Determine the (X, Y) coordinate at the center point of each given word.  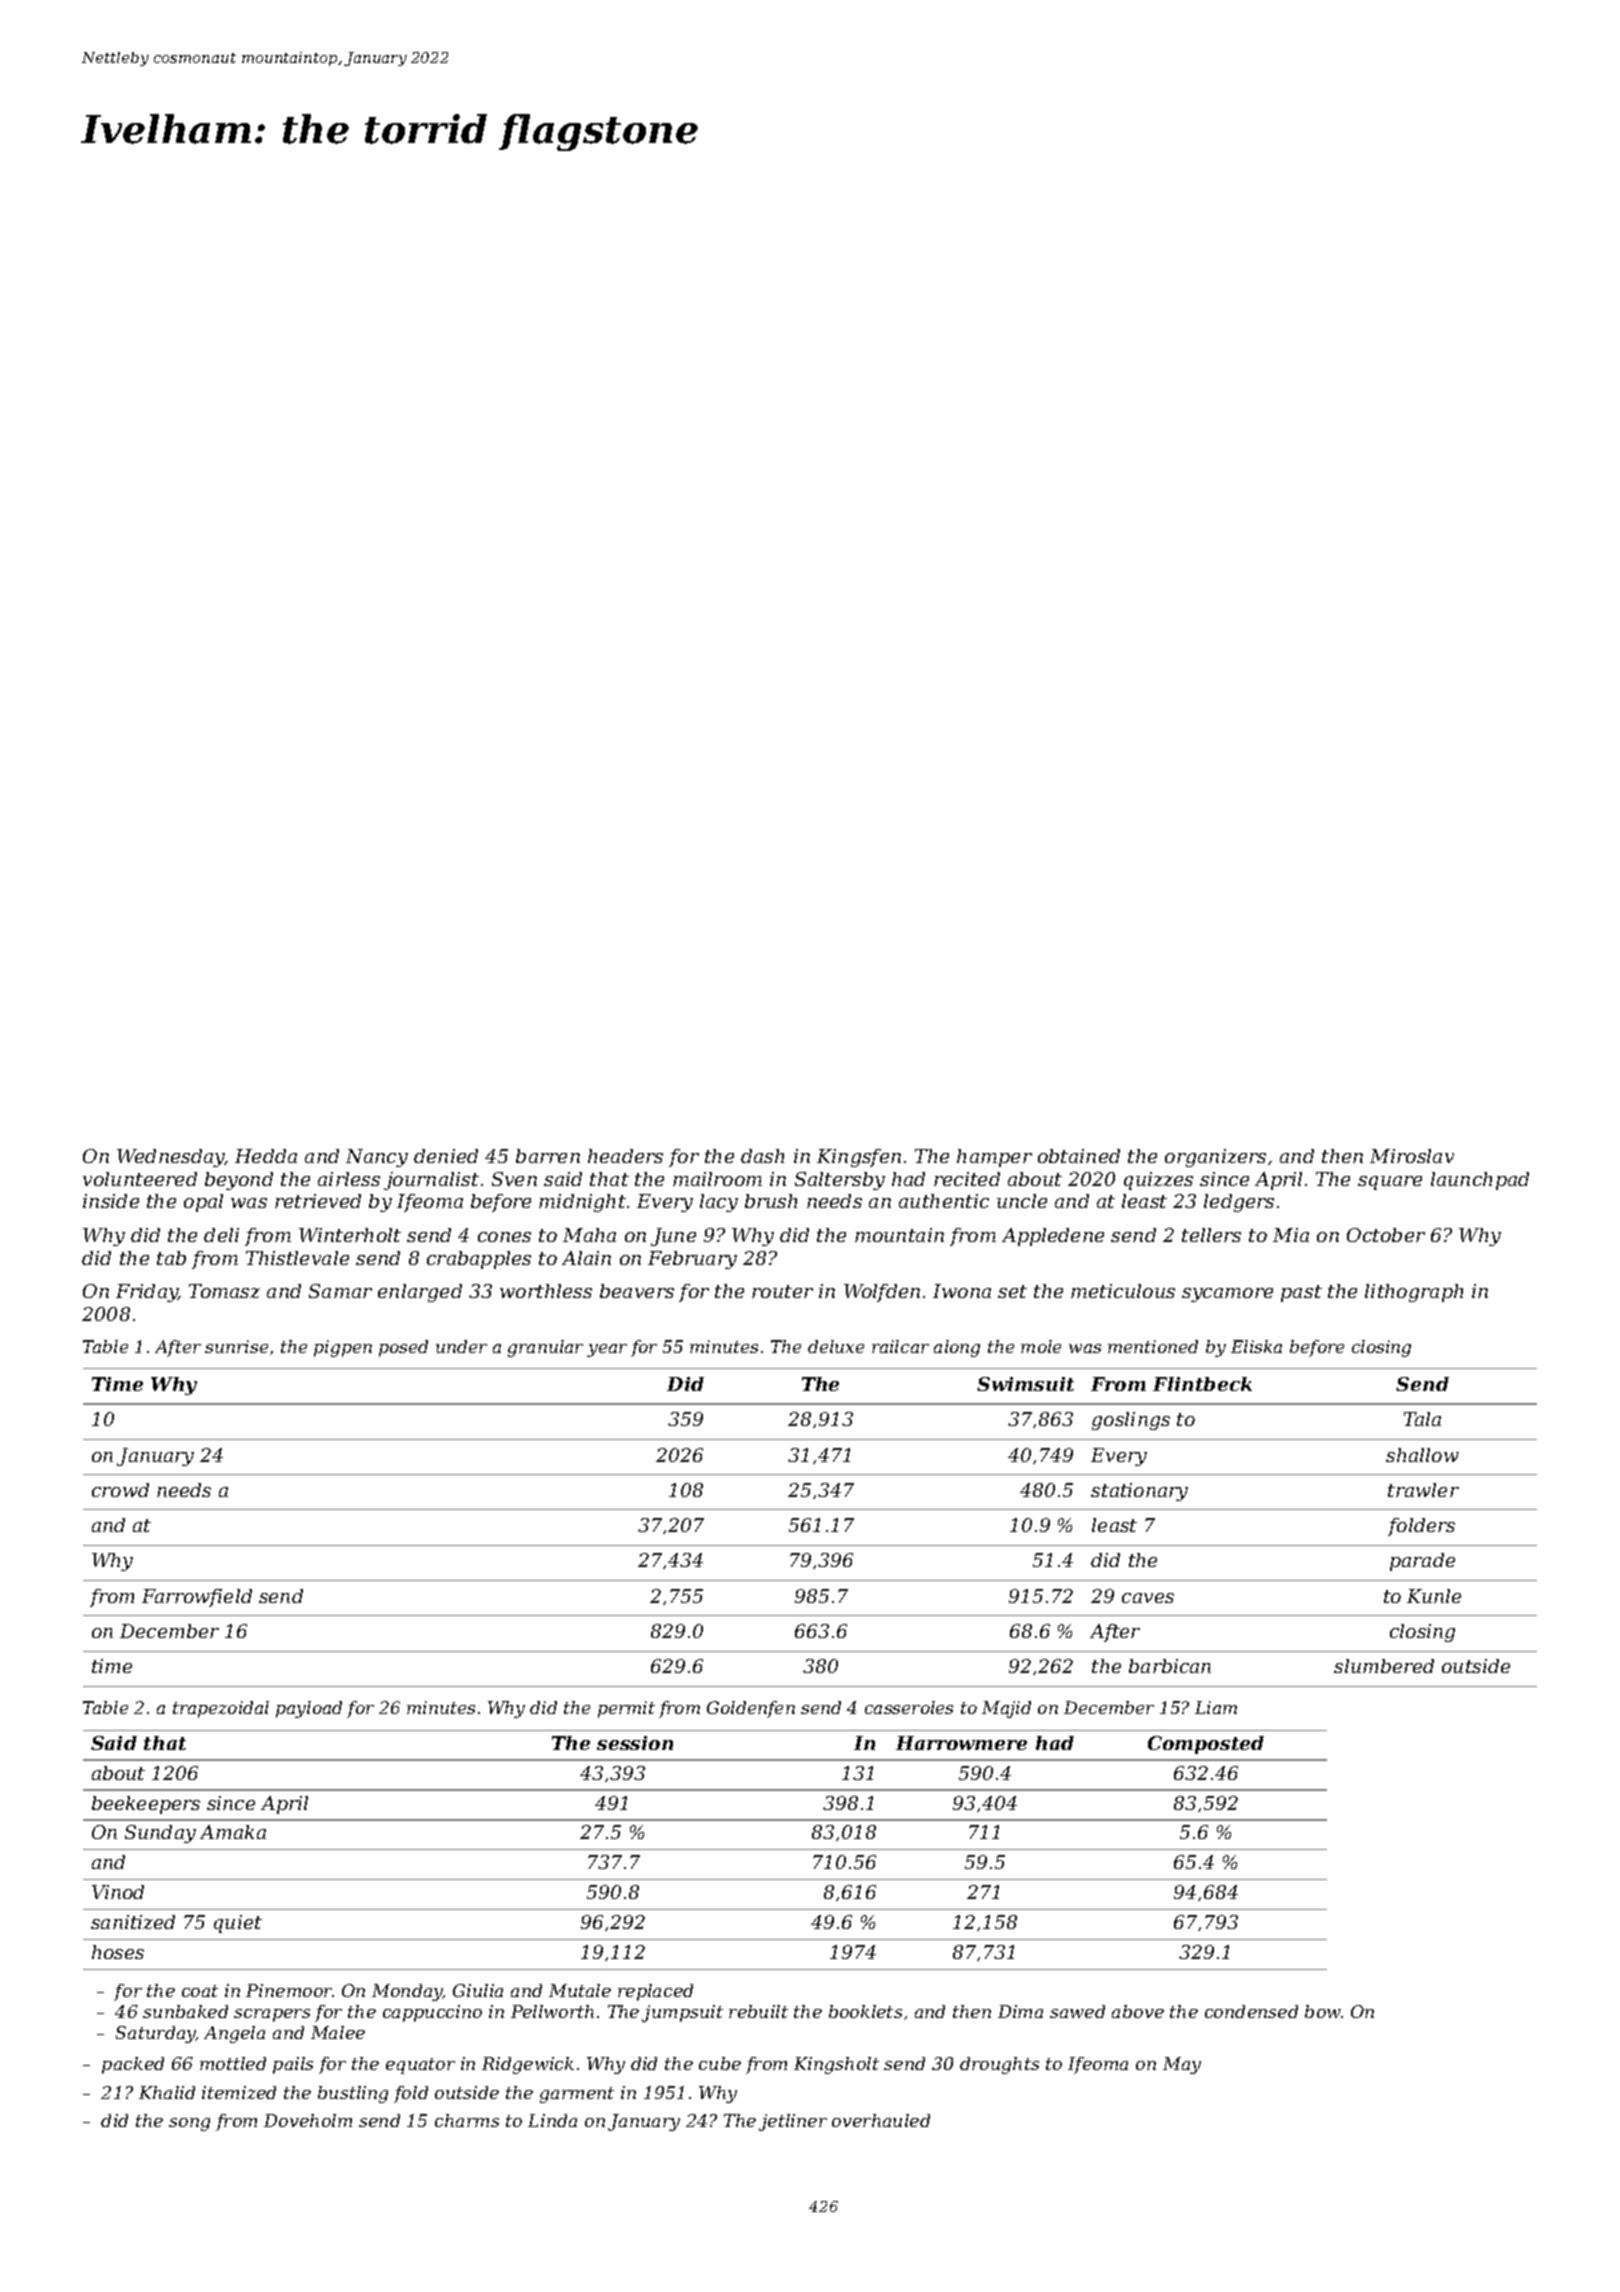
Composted (1206, 1745)
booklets (865, 2011)
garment (577, 2095)
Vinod (118, 1892)
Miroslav (1412, 1156)
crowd (120, 1490)
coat (200, 1991)
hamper (994, 1158)
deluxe (836, 1346)
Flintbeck (1202, 1384)
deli (221, 1235)
